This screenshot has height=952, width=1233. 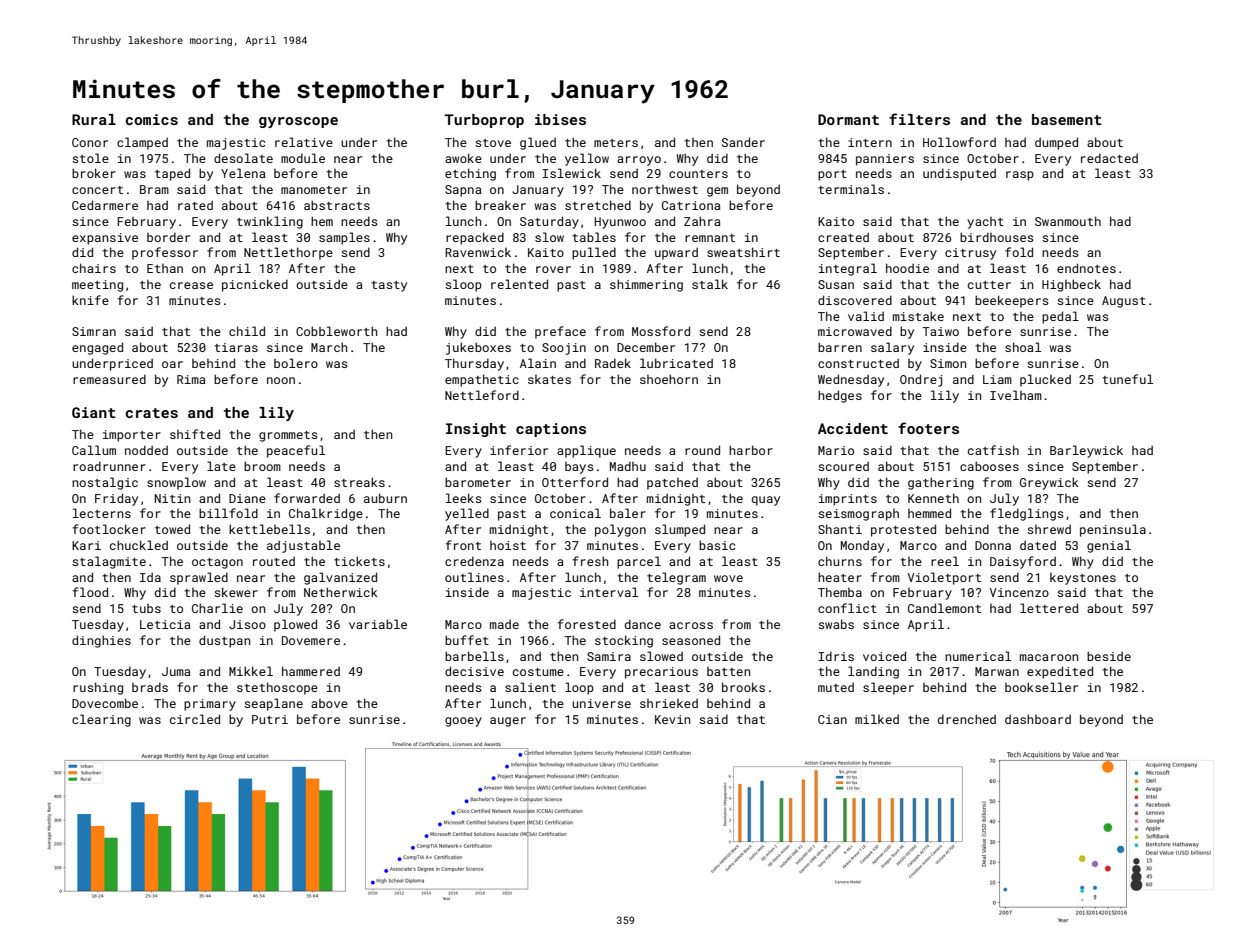 I want to click on sweatshirt, so click(x=743, y=252).
